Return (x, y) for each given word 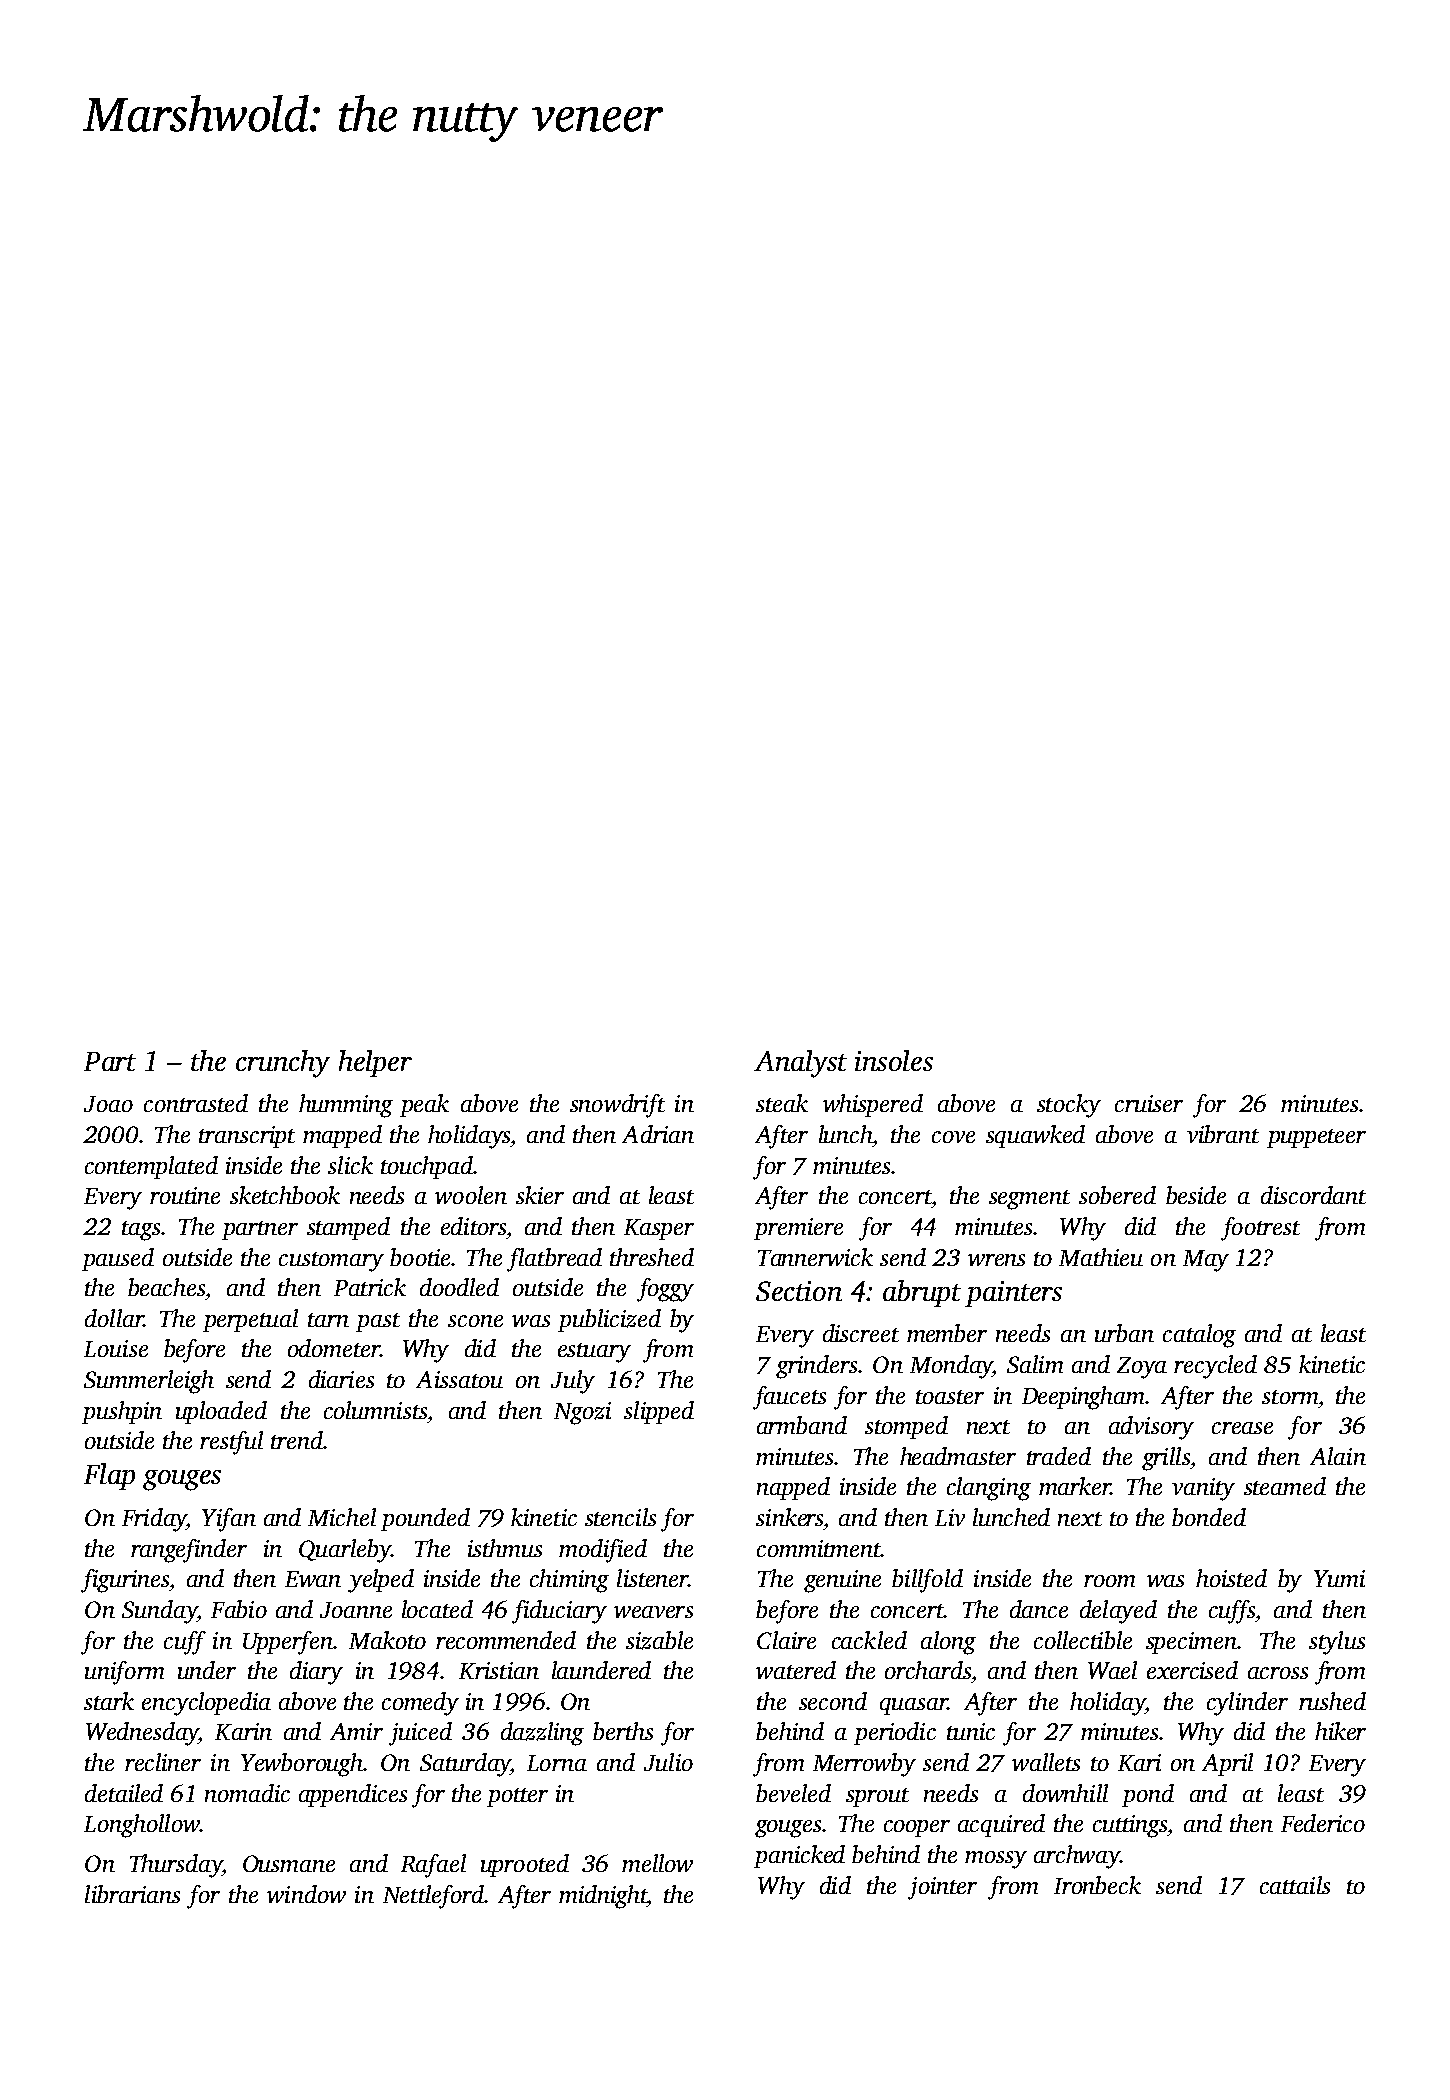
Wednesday (142, 1734)
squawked (1035, 1136)
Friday (154, 1520)
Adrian (658, 1134)
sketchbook (285, 1195)
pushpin (122, 1412)
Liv (950, 1517)
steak (782, 1103)
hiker (1340, 1731)
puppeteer (1316, 1138)
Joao (108, 1104)
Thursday (176, 1866)
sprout (877, 1797)
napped (793, 1488)
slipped (659, 1412)
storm (1290, 1397)
